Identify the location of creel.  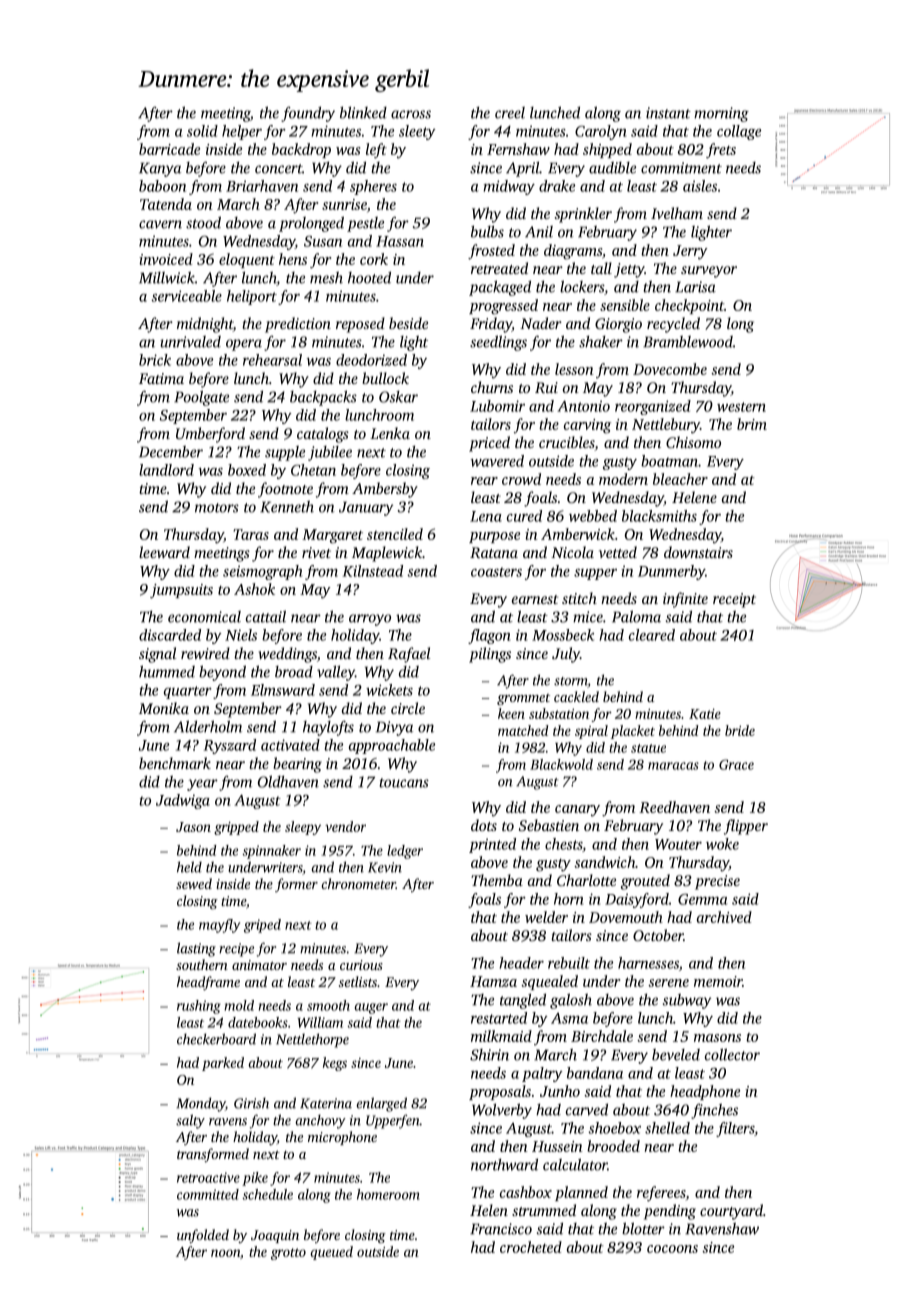
(510, 113).
